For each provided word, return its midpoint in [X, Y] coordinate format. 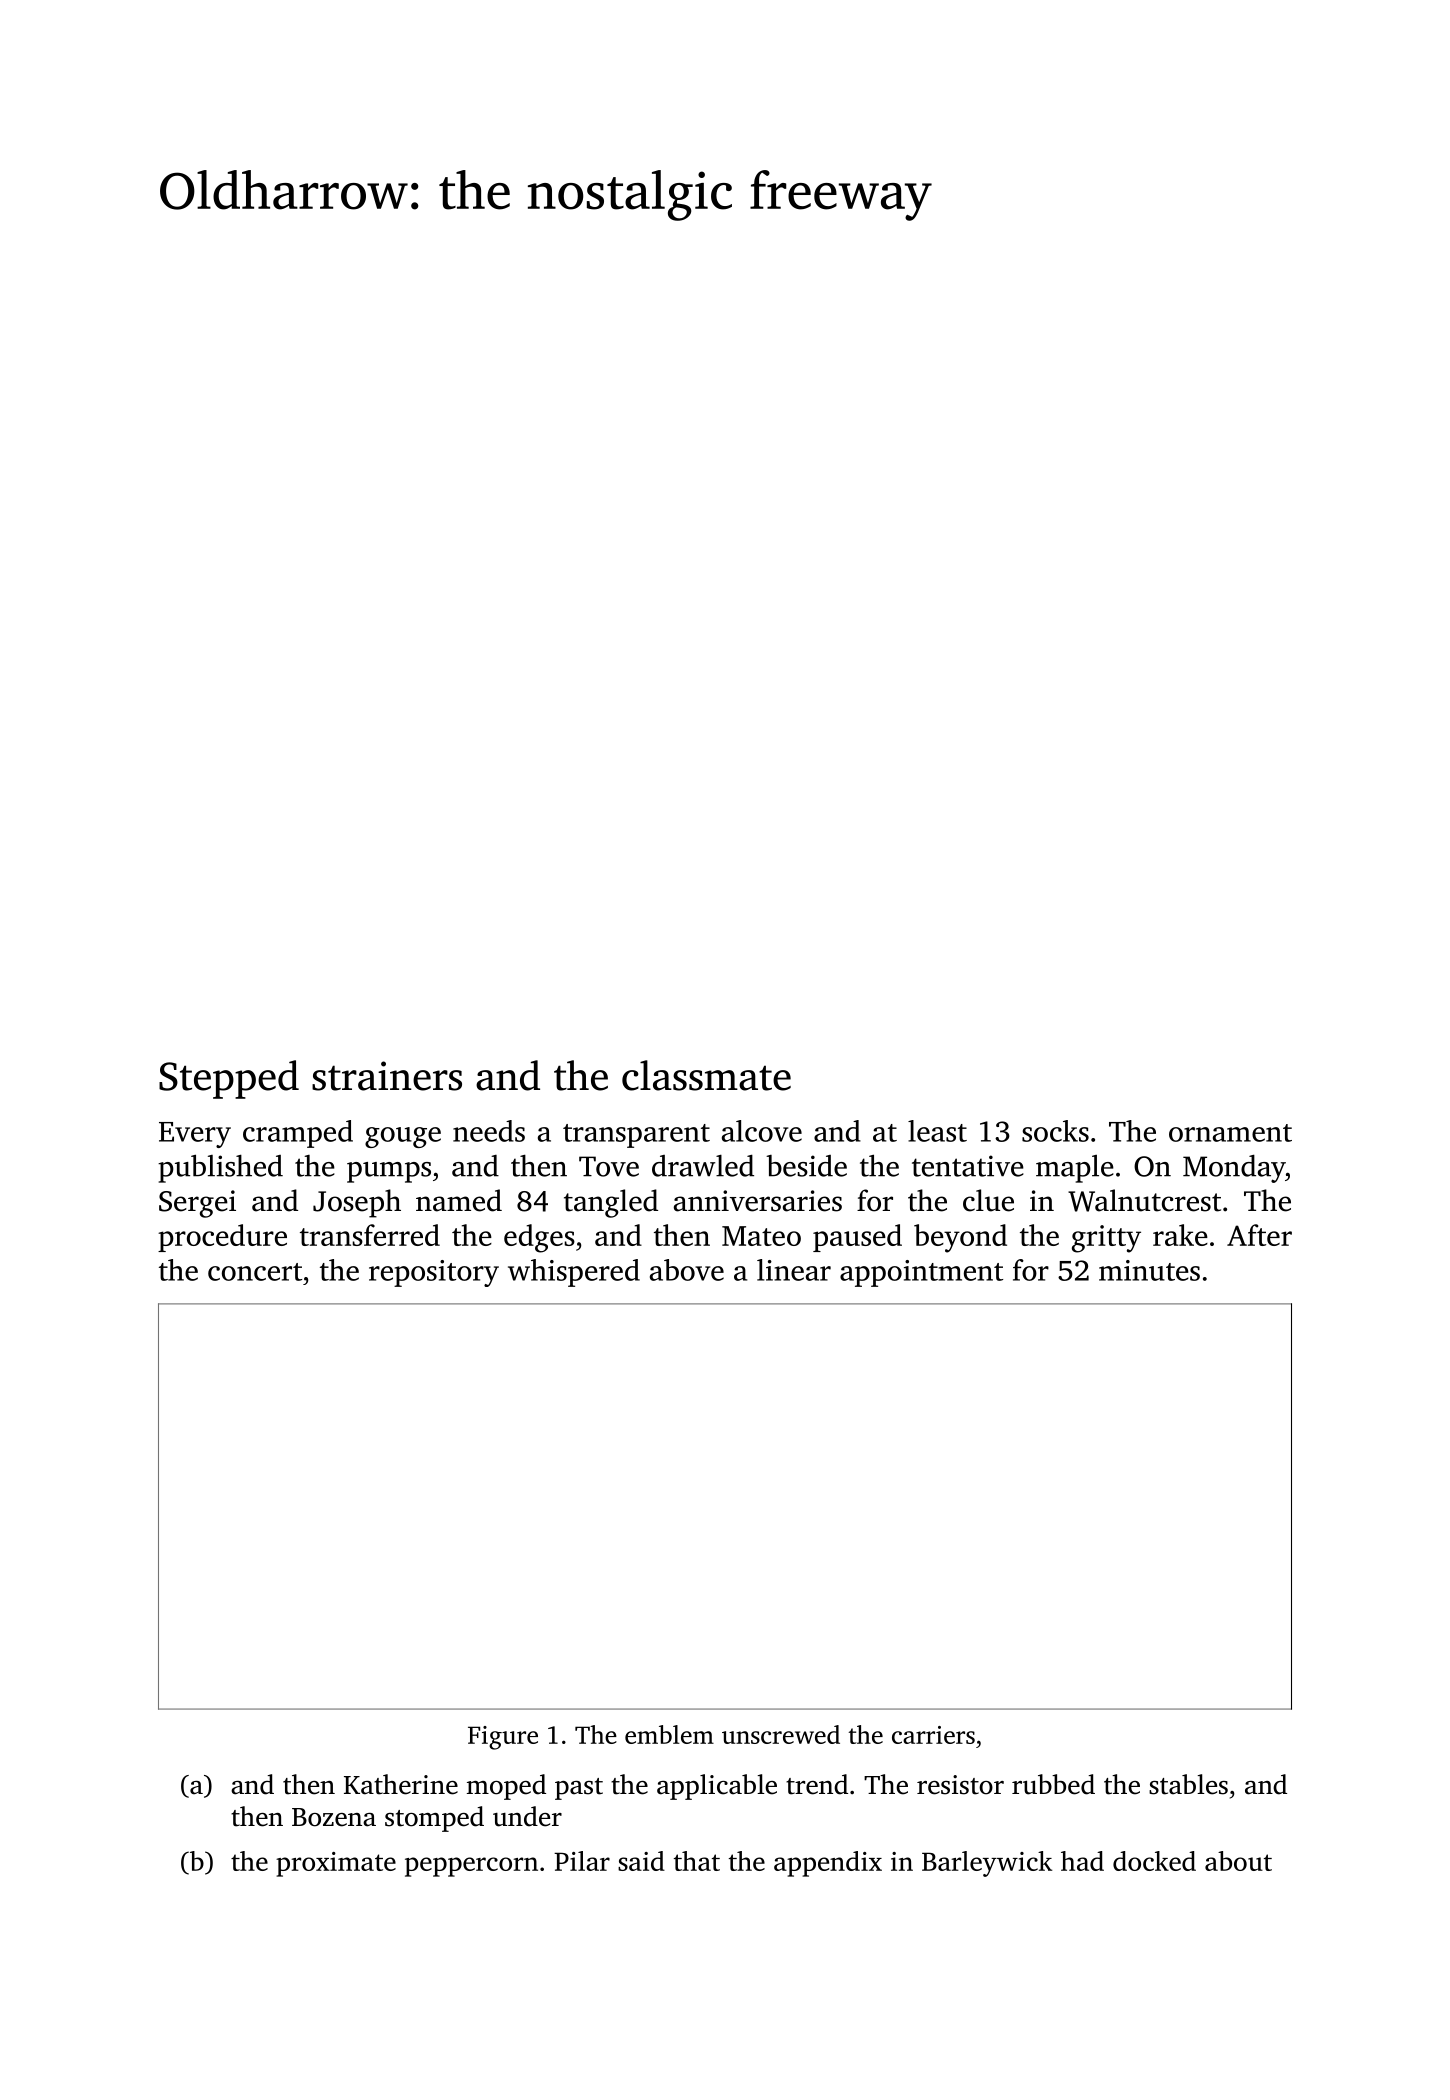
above [687, 1270]
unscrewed [781, 1734]
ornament [1230, 1133]
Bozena [334, 1817]
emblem [669, 1734]
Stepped [229, 1079]
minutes [1149, 1270]
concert [255, 1272]
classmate [706, 1075]
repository [434, 1273]
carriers [933, 1735]
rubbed [1053, 1784]
